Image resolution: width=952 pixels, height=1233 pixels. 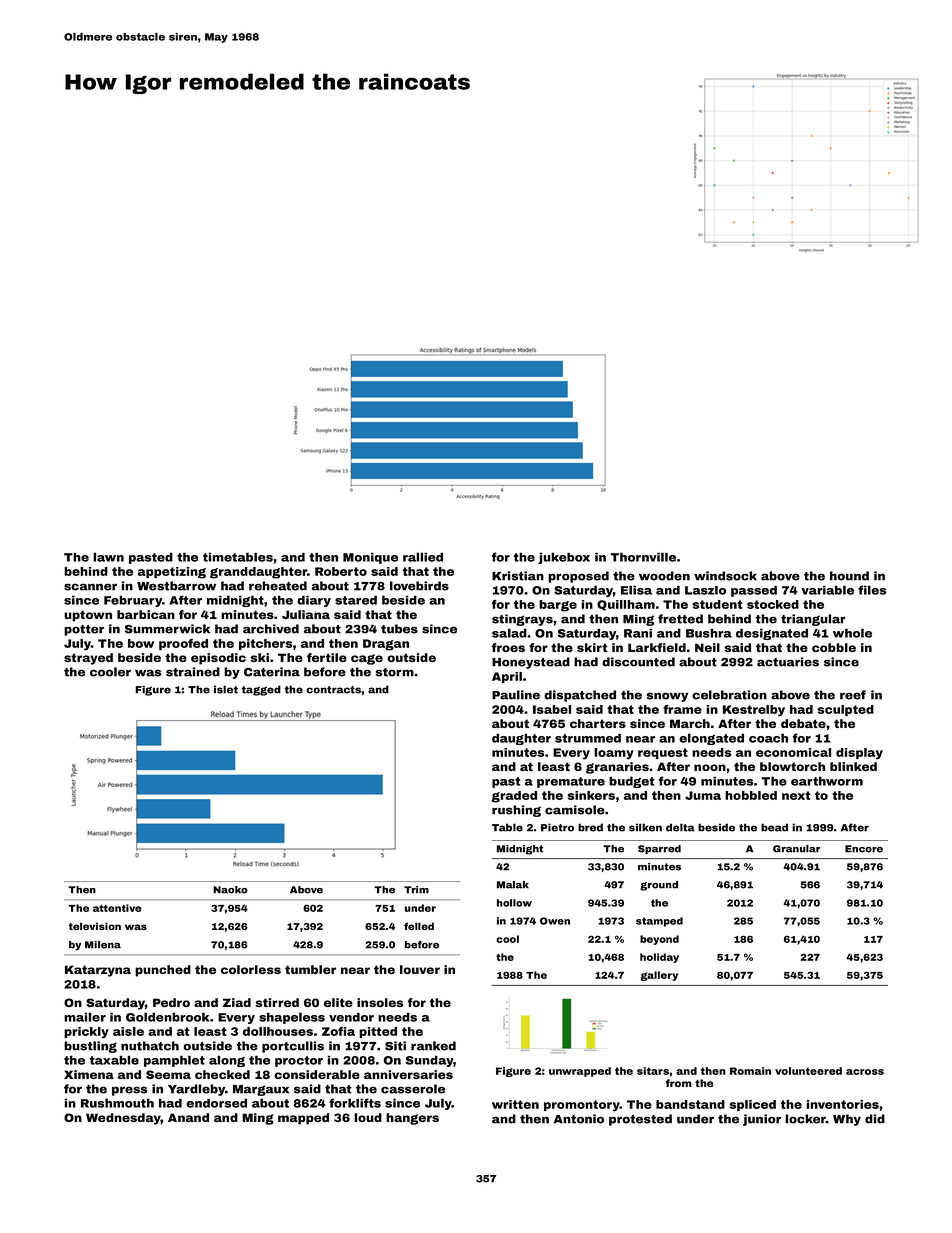 I want to click on checked, so click(x=222, y=1074).
